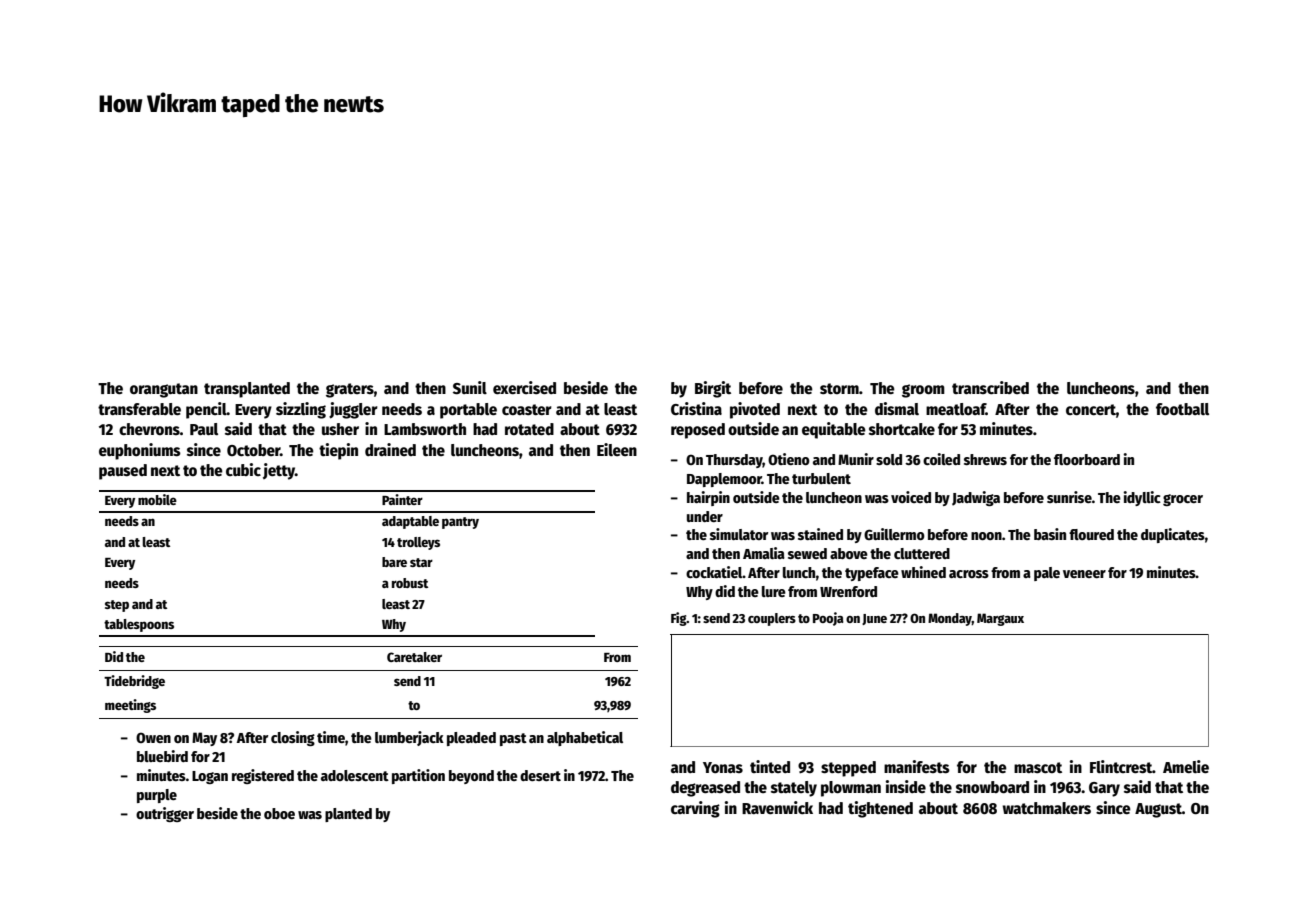 This screenshot has width=1308, height=924. Describe the element at coordinates (777, 808) in the screenshot. I see `Ravenwick` at that location.
